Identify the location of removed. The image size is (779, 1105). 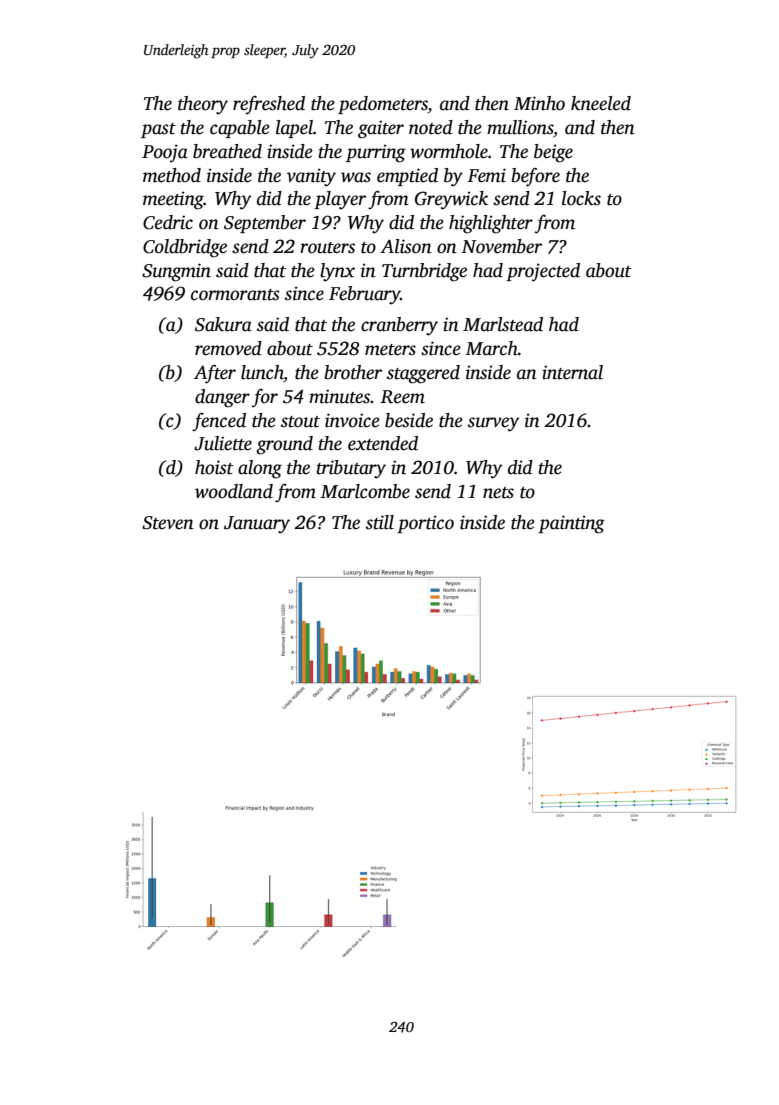
(228, 348).
